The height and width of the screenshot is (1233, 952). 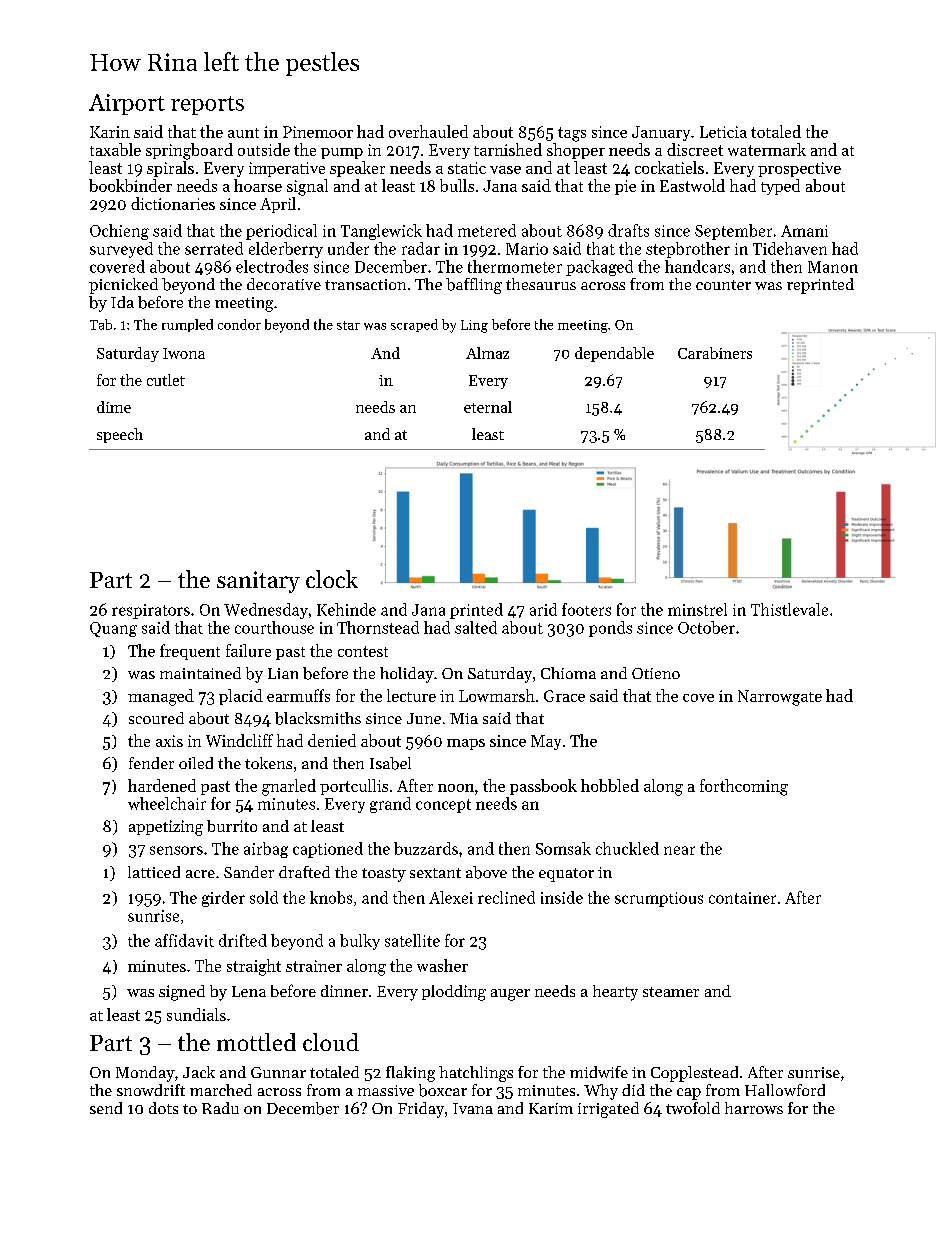 I want to click on snowdrift, so click(x=151, y=1090).
